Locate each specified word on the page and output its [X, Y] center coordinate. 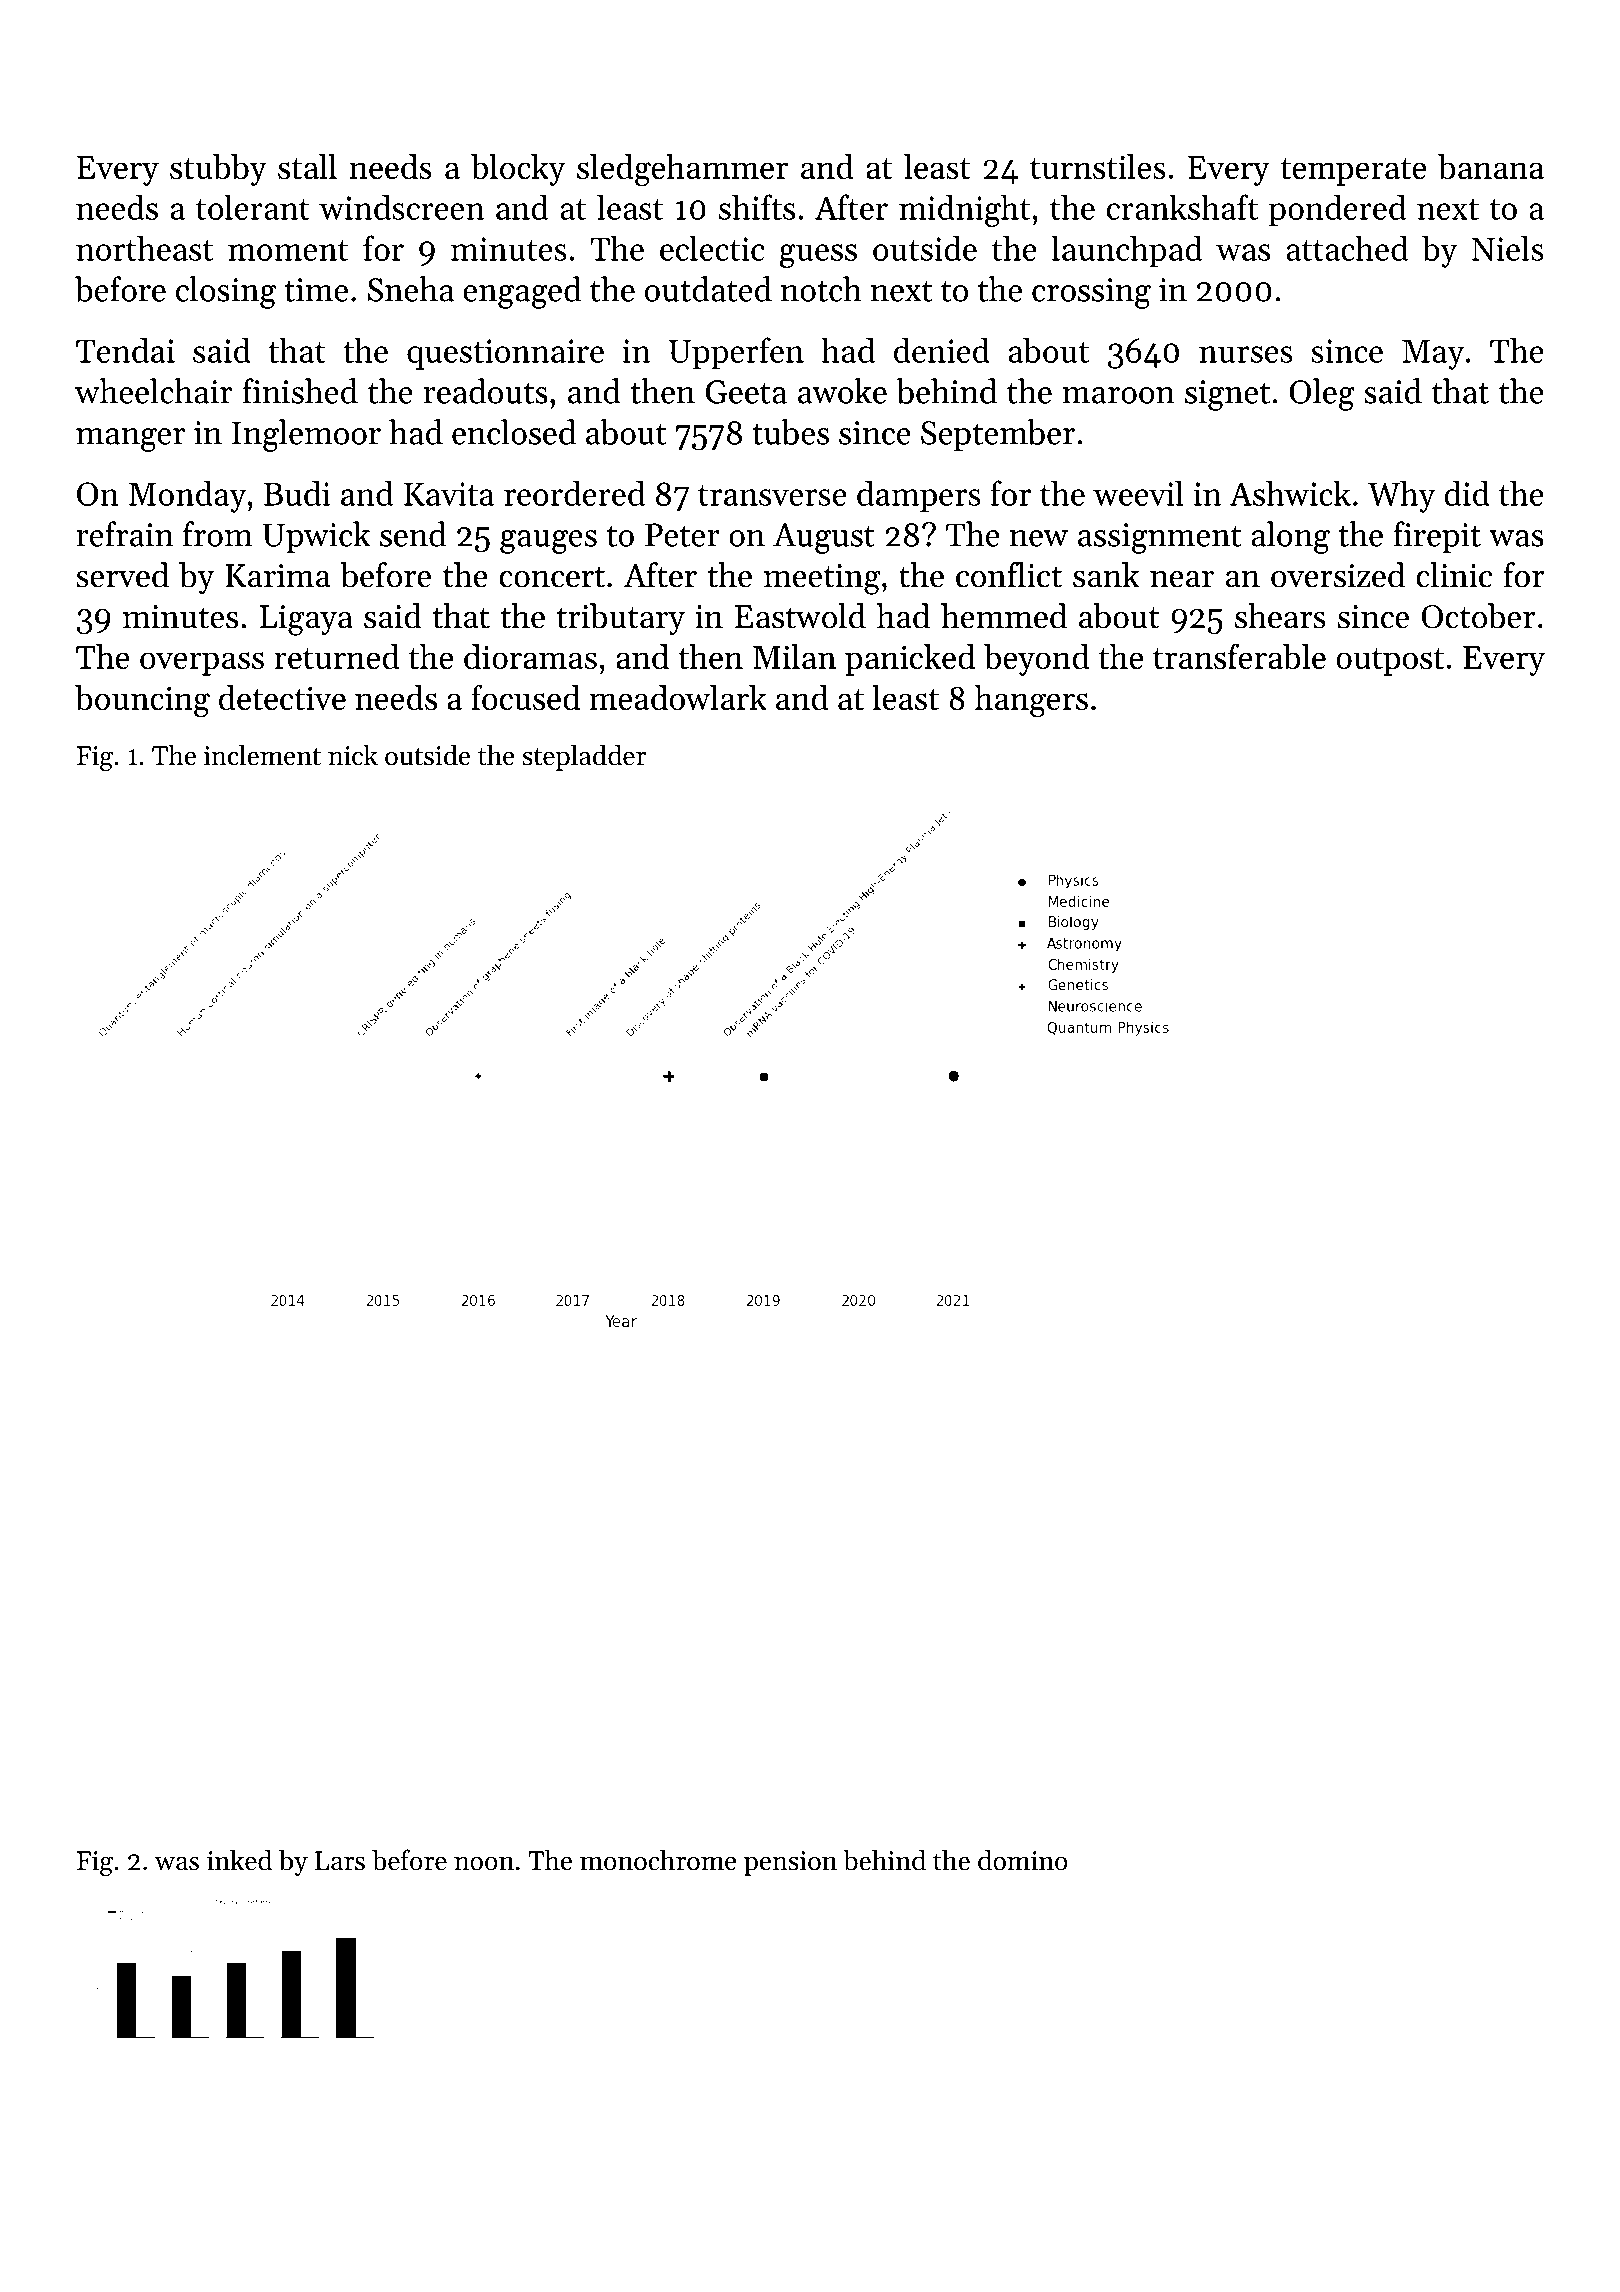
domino [1023, 1860]
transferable [1239, 656]
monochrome [658, 1860]
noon [484, 1864]
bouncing [142, 701]
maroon [1118, 395]
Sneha [411, 289]
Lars [340, 1861]
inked [239, 1860]
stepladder [584, 757]
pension [790, 1863]
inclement [262, 755]
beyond [1036, 660]
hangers [1031, 701]
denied [942, 350]
